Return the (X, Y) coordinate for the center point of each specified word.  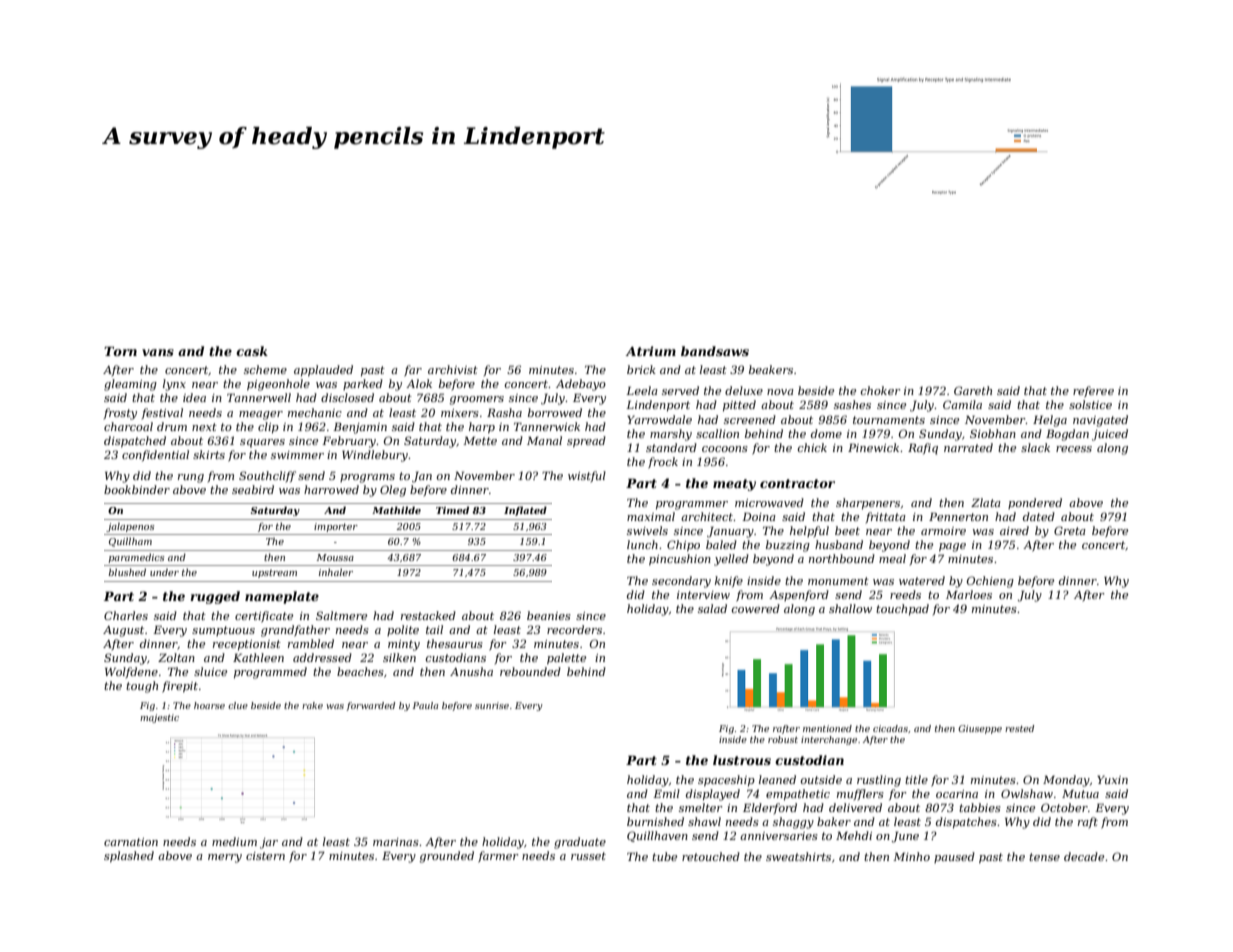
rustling (879, 781)
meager (261, 415)
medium (234, 841)
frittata (886, 517)
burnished (655, 821)
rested (1019, 728)
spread (586, 442)
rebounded (530, 671)
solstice (1090, 404)
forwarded (370, 706)
